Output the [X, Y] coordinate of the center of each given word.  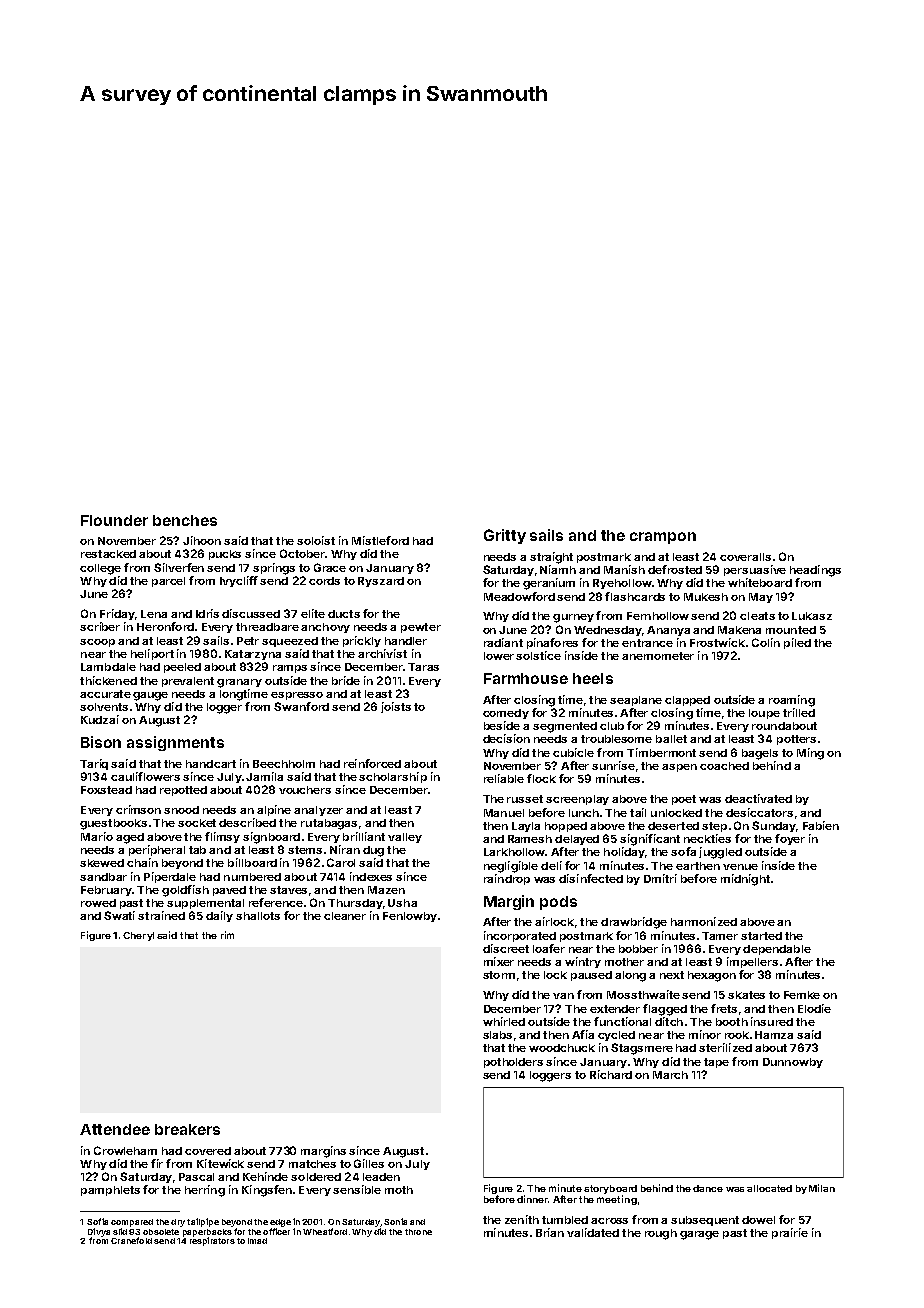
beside [502, 725]
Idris [207, 613]
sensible [357, 1189]
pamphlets [110, 1191]
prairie [790, 1233]
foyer [790, 839]
